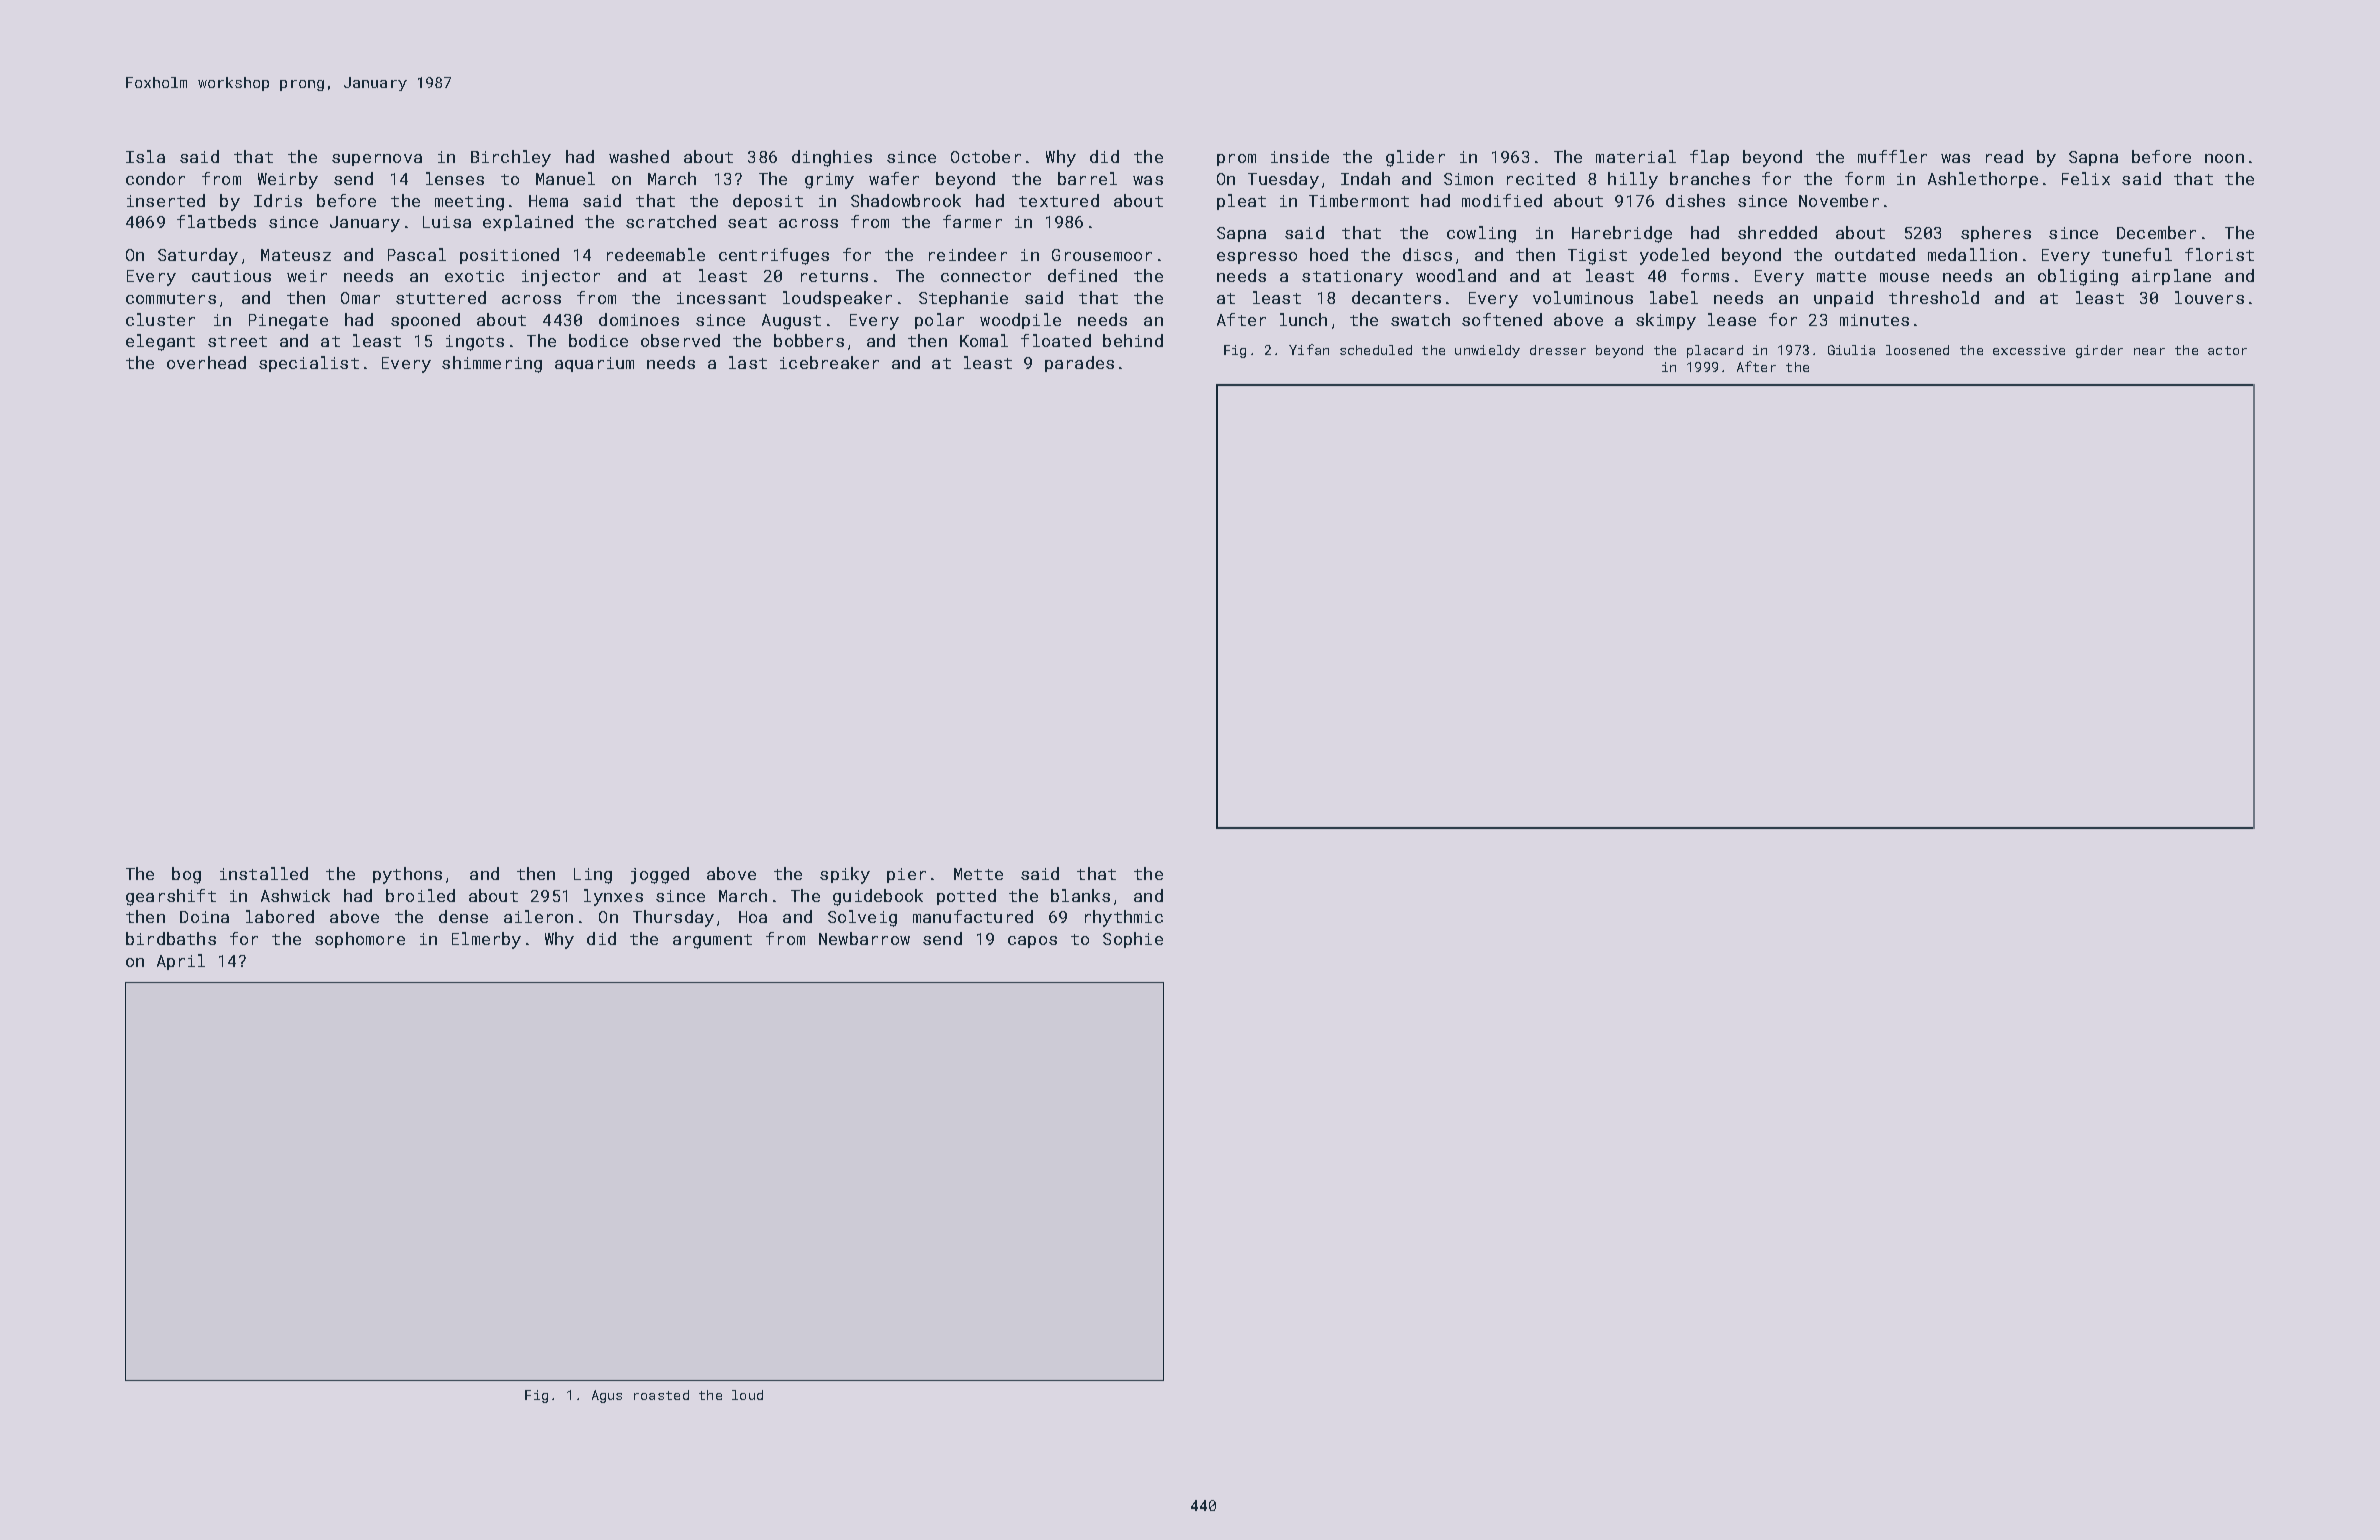 This screenshot has height=1540, width=2380. What do you see at coordinates (181, 962) in the screenshot?
I see `April` at bounding box center [181, 962].
